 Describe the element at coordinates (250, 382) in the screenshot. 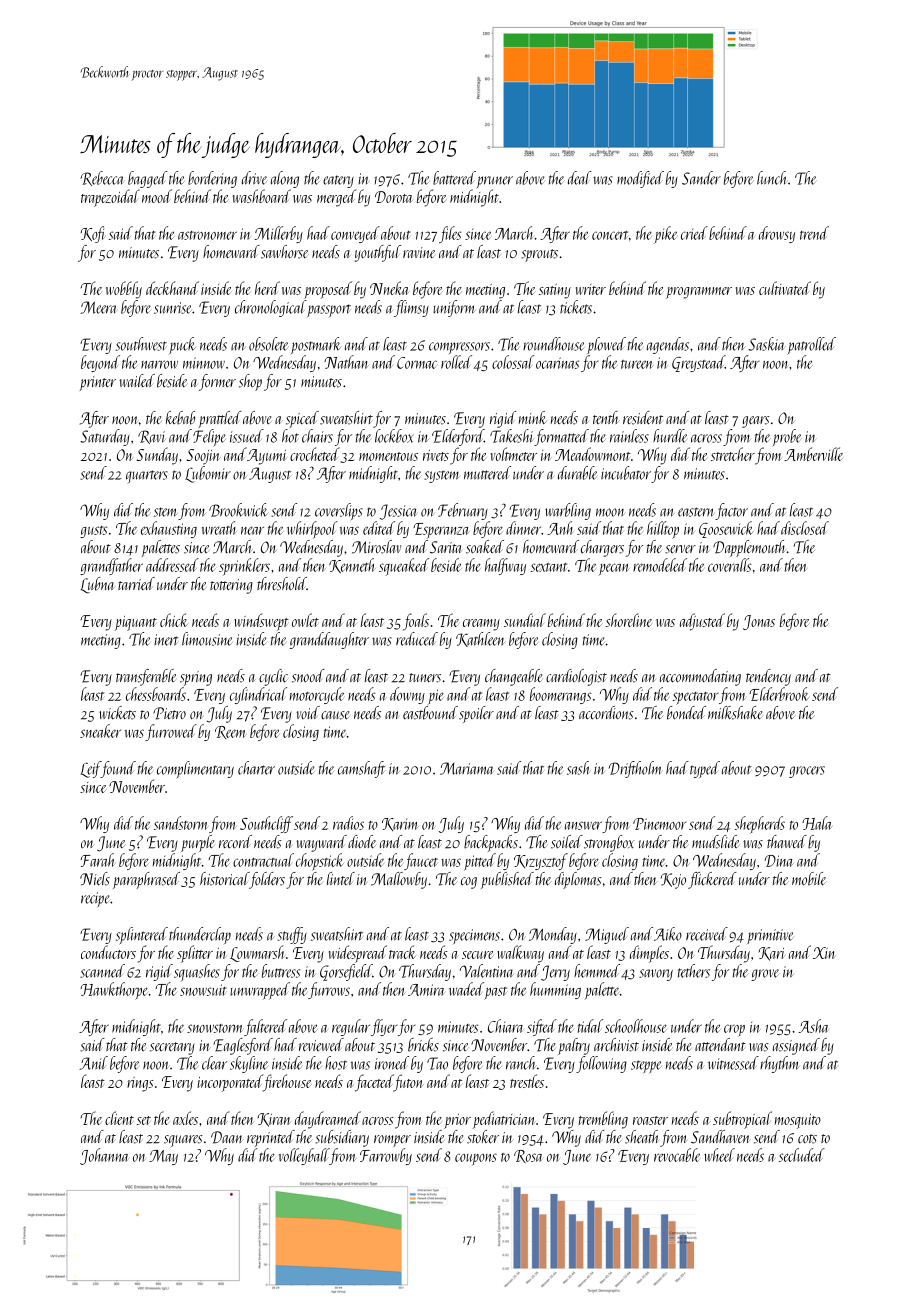

I see `shop` at that location.
